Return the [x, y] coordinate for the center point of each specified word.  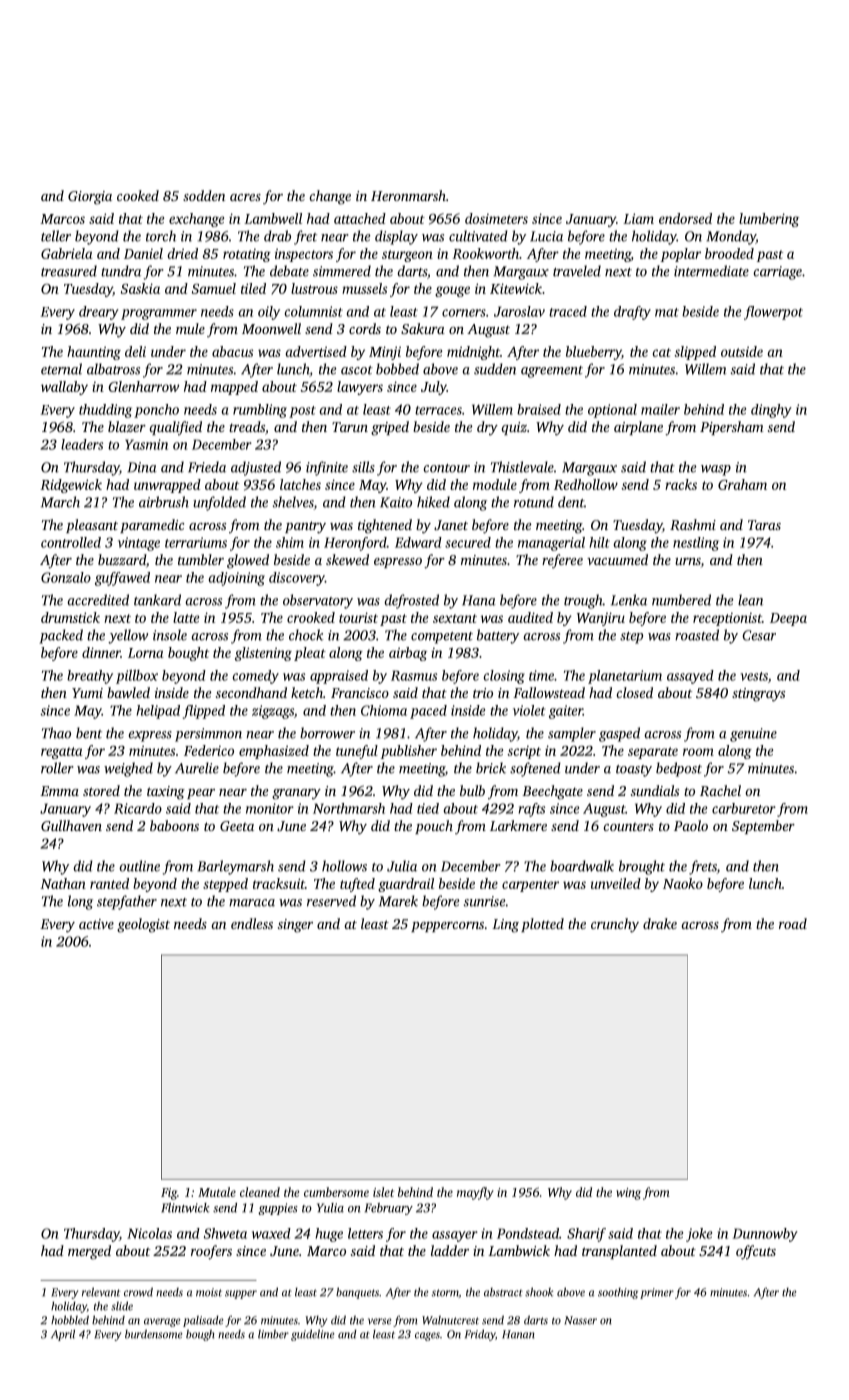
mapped [234, 388]
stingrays [758, 695]
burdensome [154, 1334]
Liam [638, 218]
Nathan [63, 883]
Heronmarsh [408, 195]
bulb [472, 790]
